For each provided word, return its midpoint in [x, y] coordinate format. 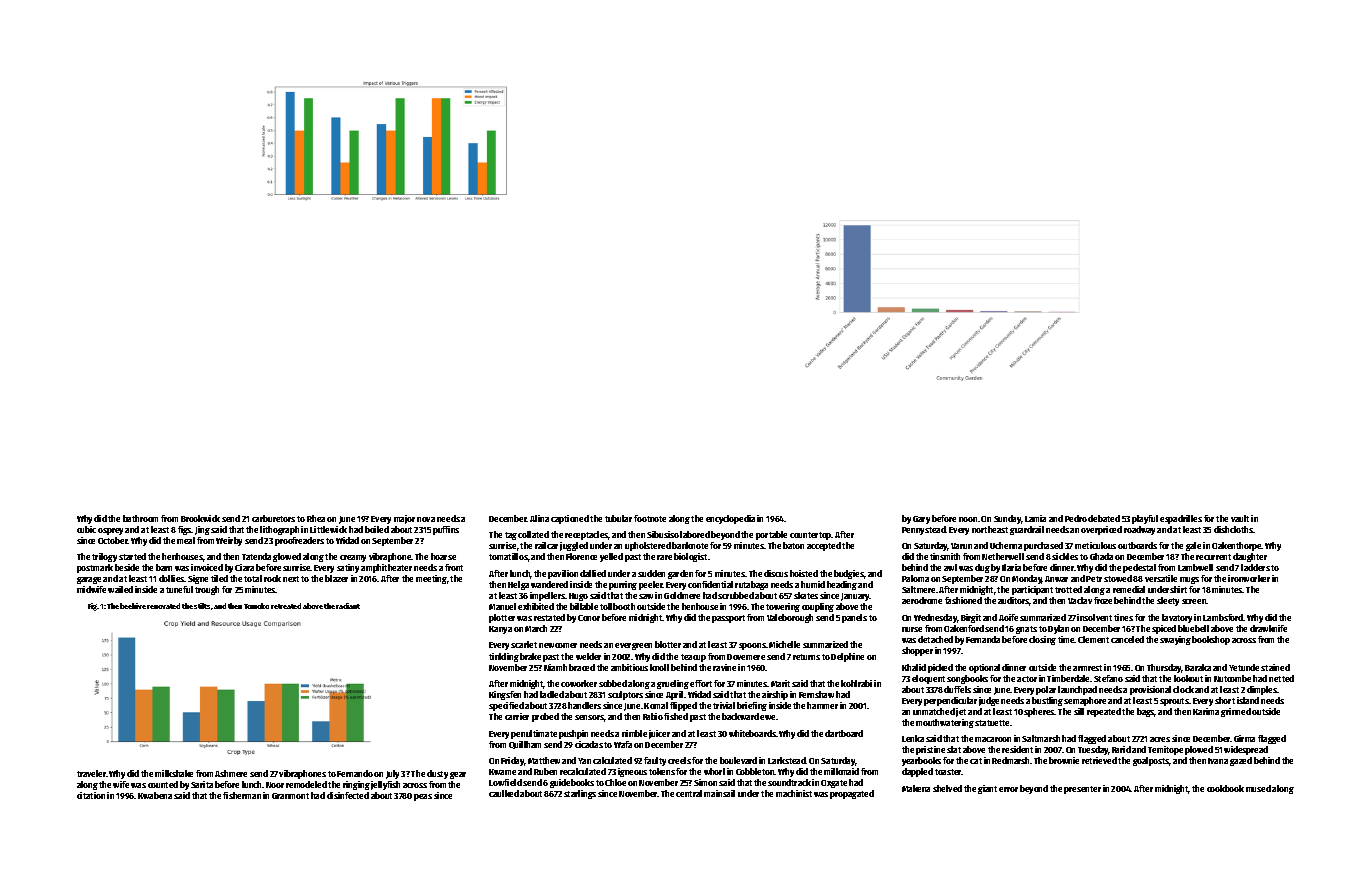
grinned [1236, 712]
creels [679, 760]
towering [783, 607]
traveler [92, 773]
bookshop [1211, 640]
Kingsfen [505, 695]
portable [771, 535]
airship [775, 695]
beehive [133, 606]
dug [982, 568]
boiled [377, 529]
